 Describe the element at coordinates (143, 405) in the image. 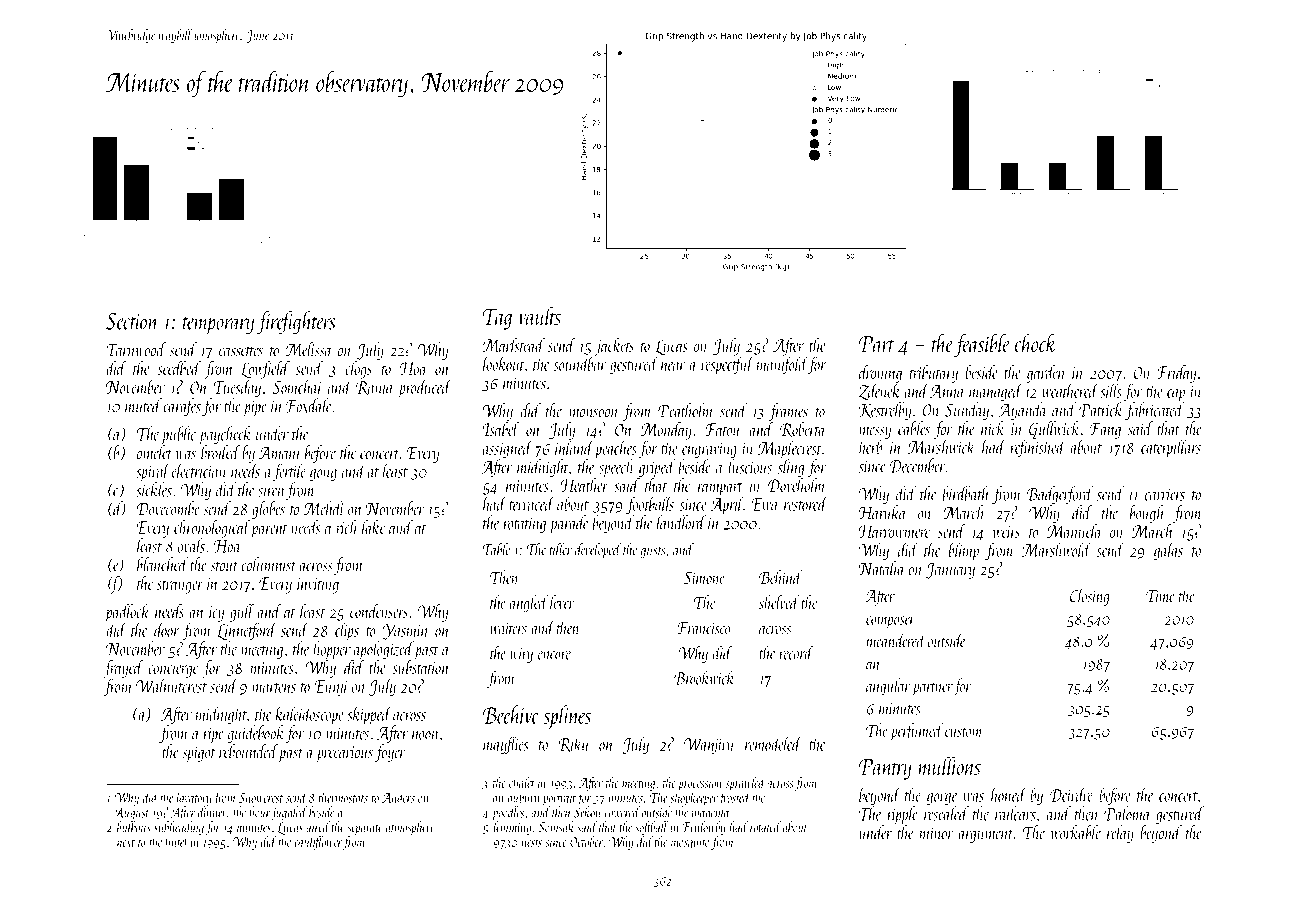

I see `muted` at that location.
